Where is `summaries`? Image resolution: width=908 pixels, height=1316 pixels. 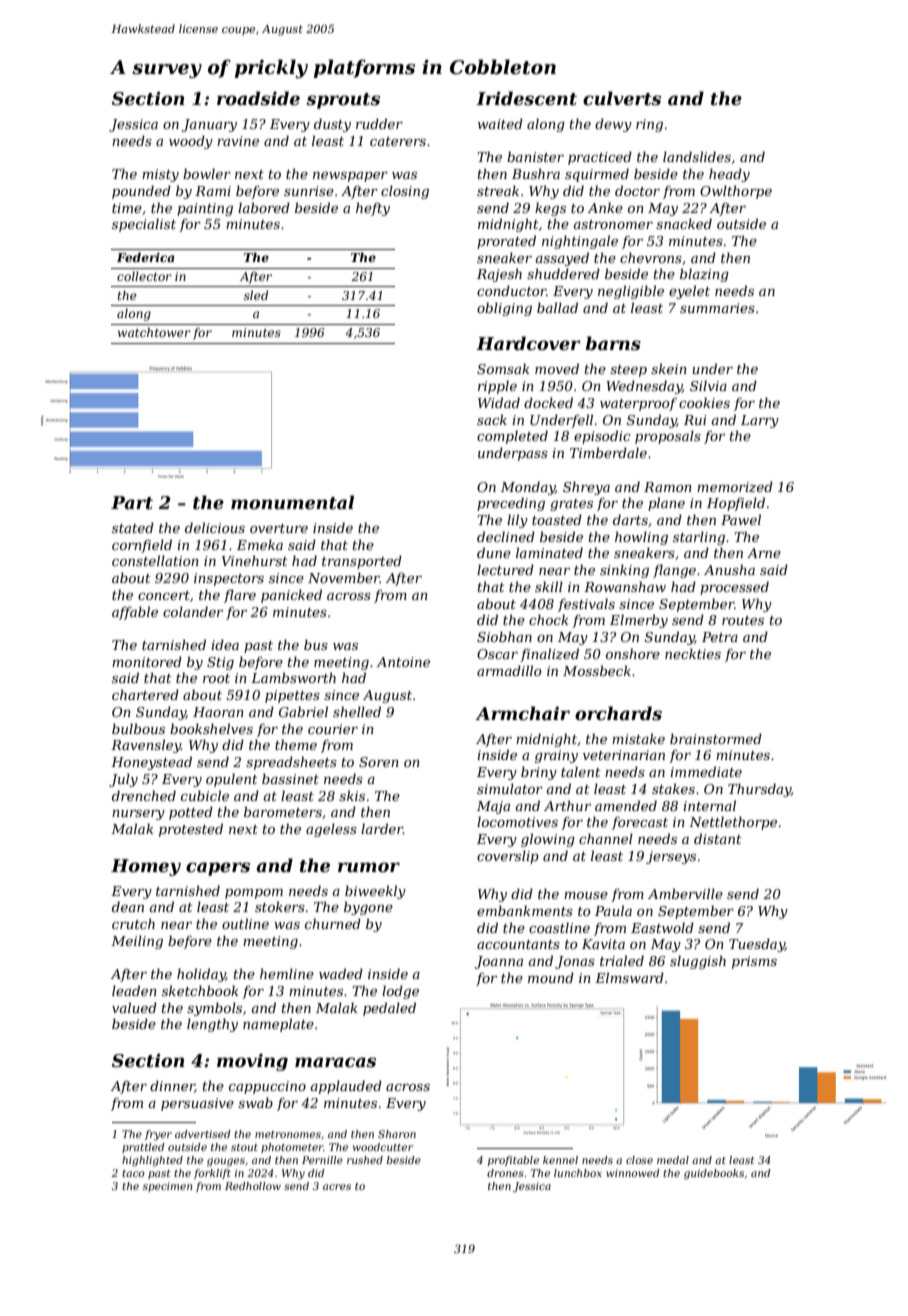 summaries is located at coordinates (717, 308).
